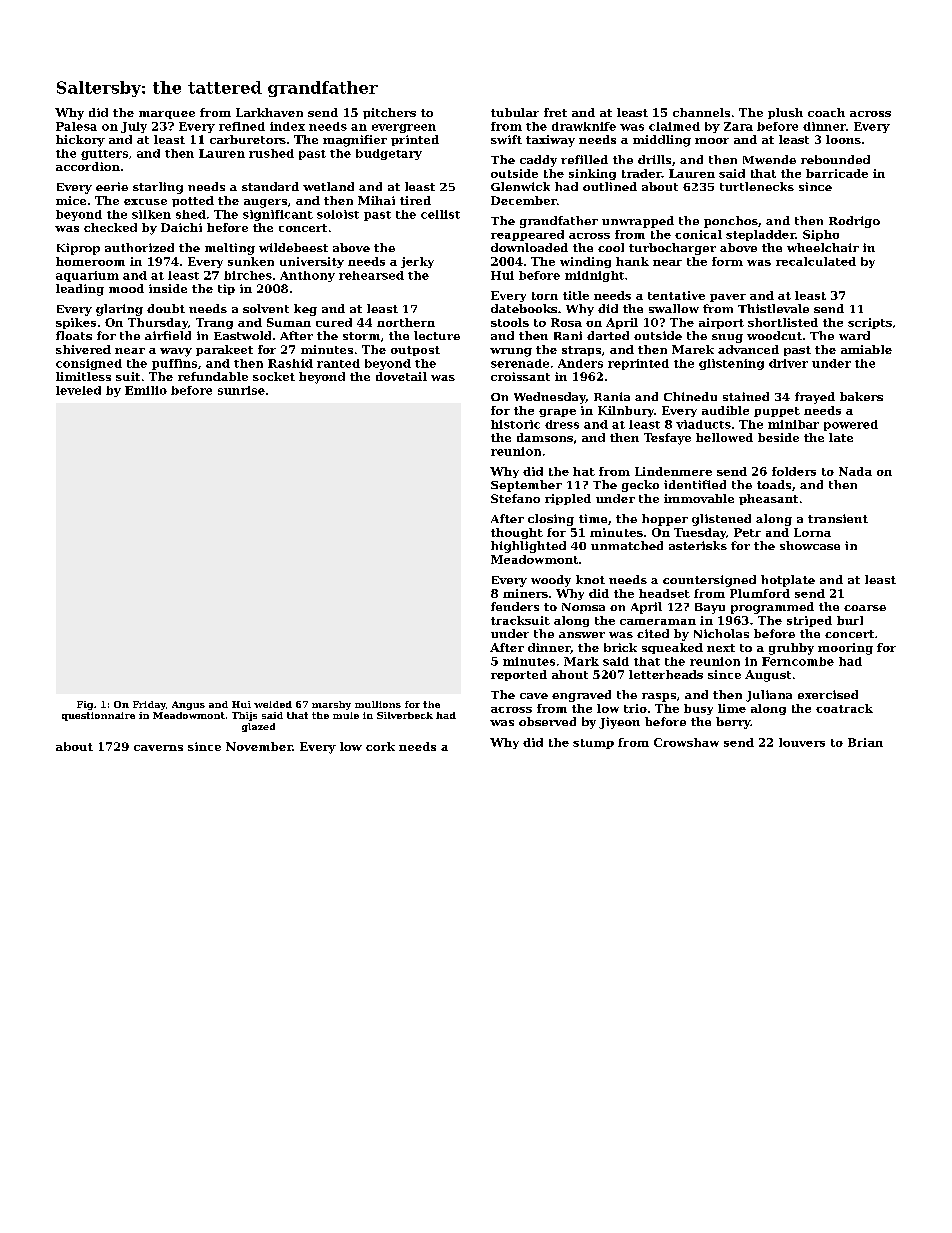  Describe the element at coordinates (80, 290) in the screenshot. I see `leading` at that location.
